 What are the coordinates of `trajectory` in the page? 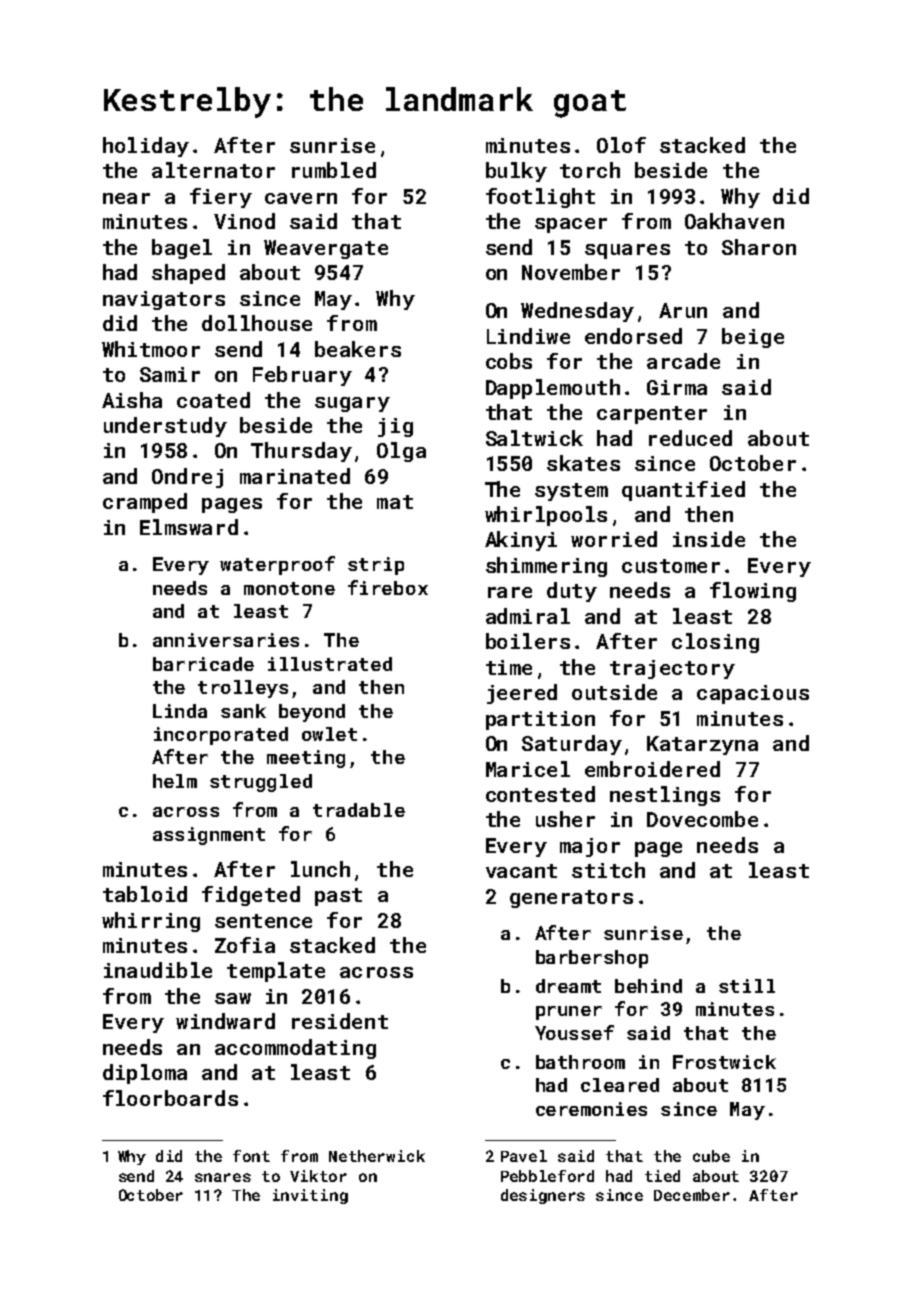 It's located at (672, 669).
